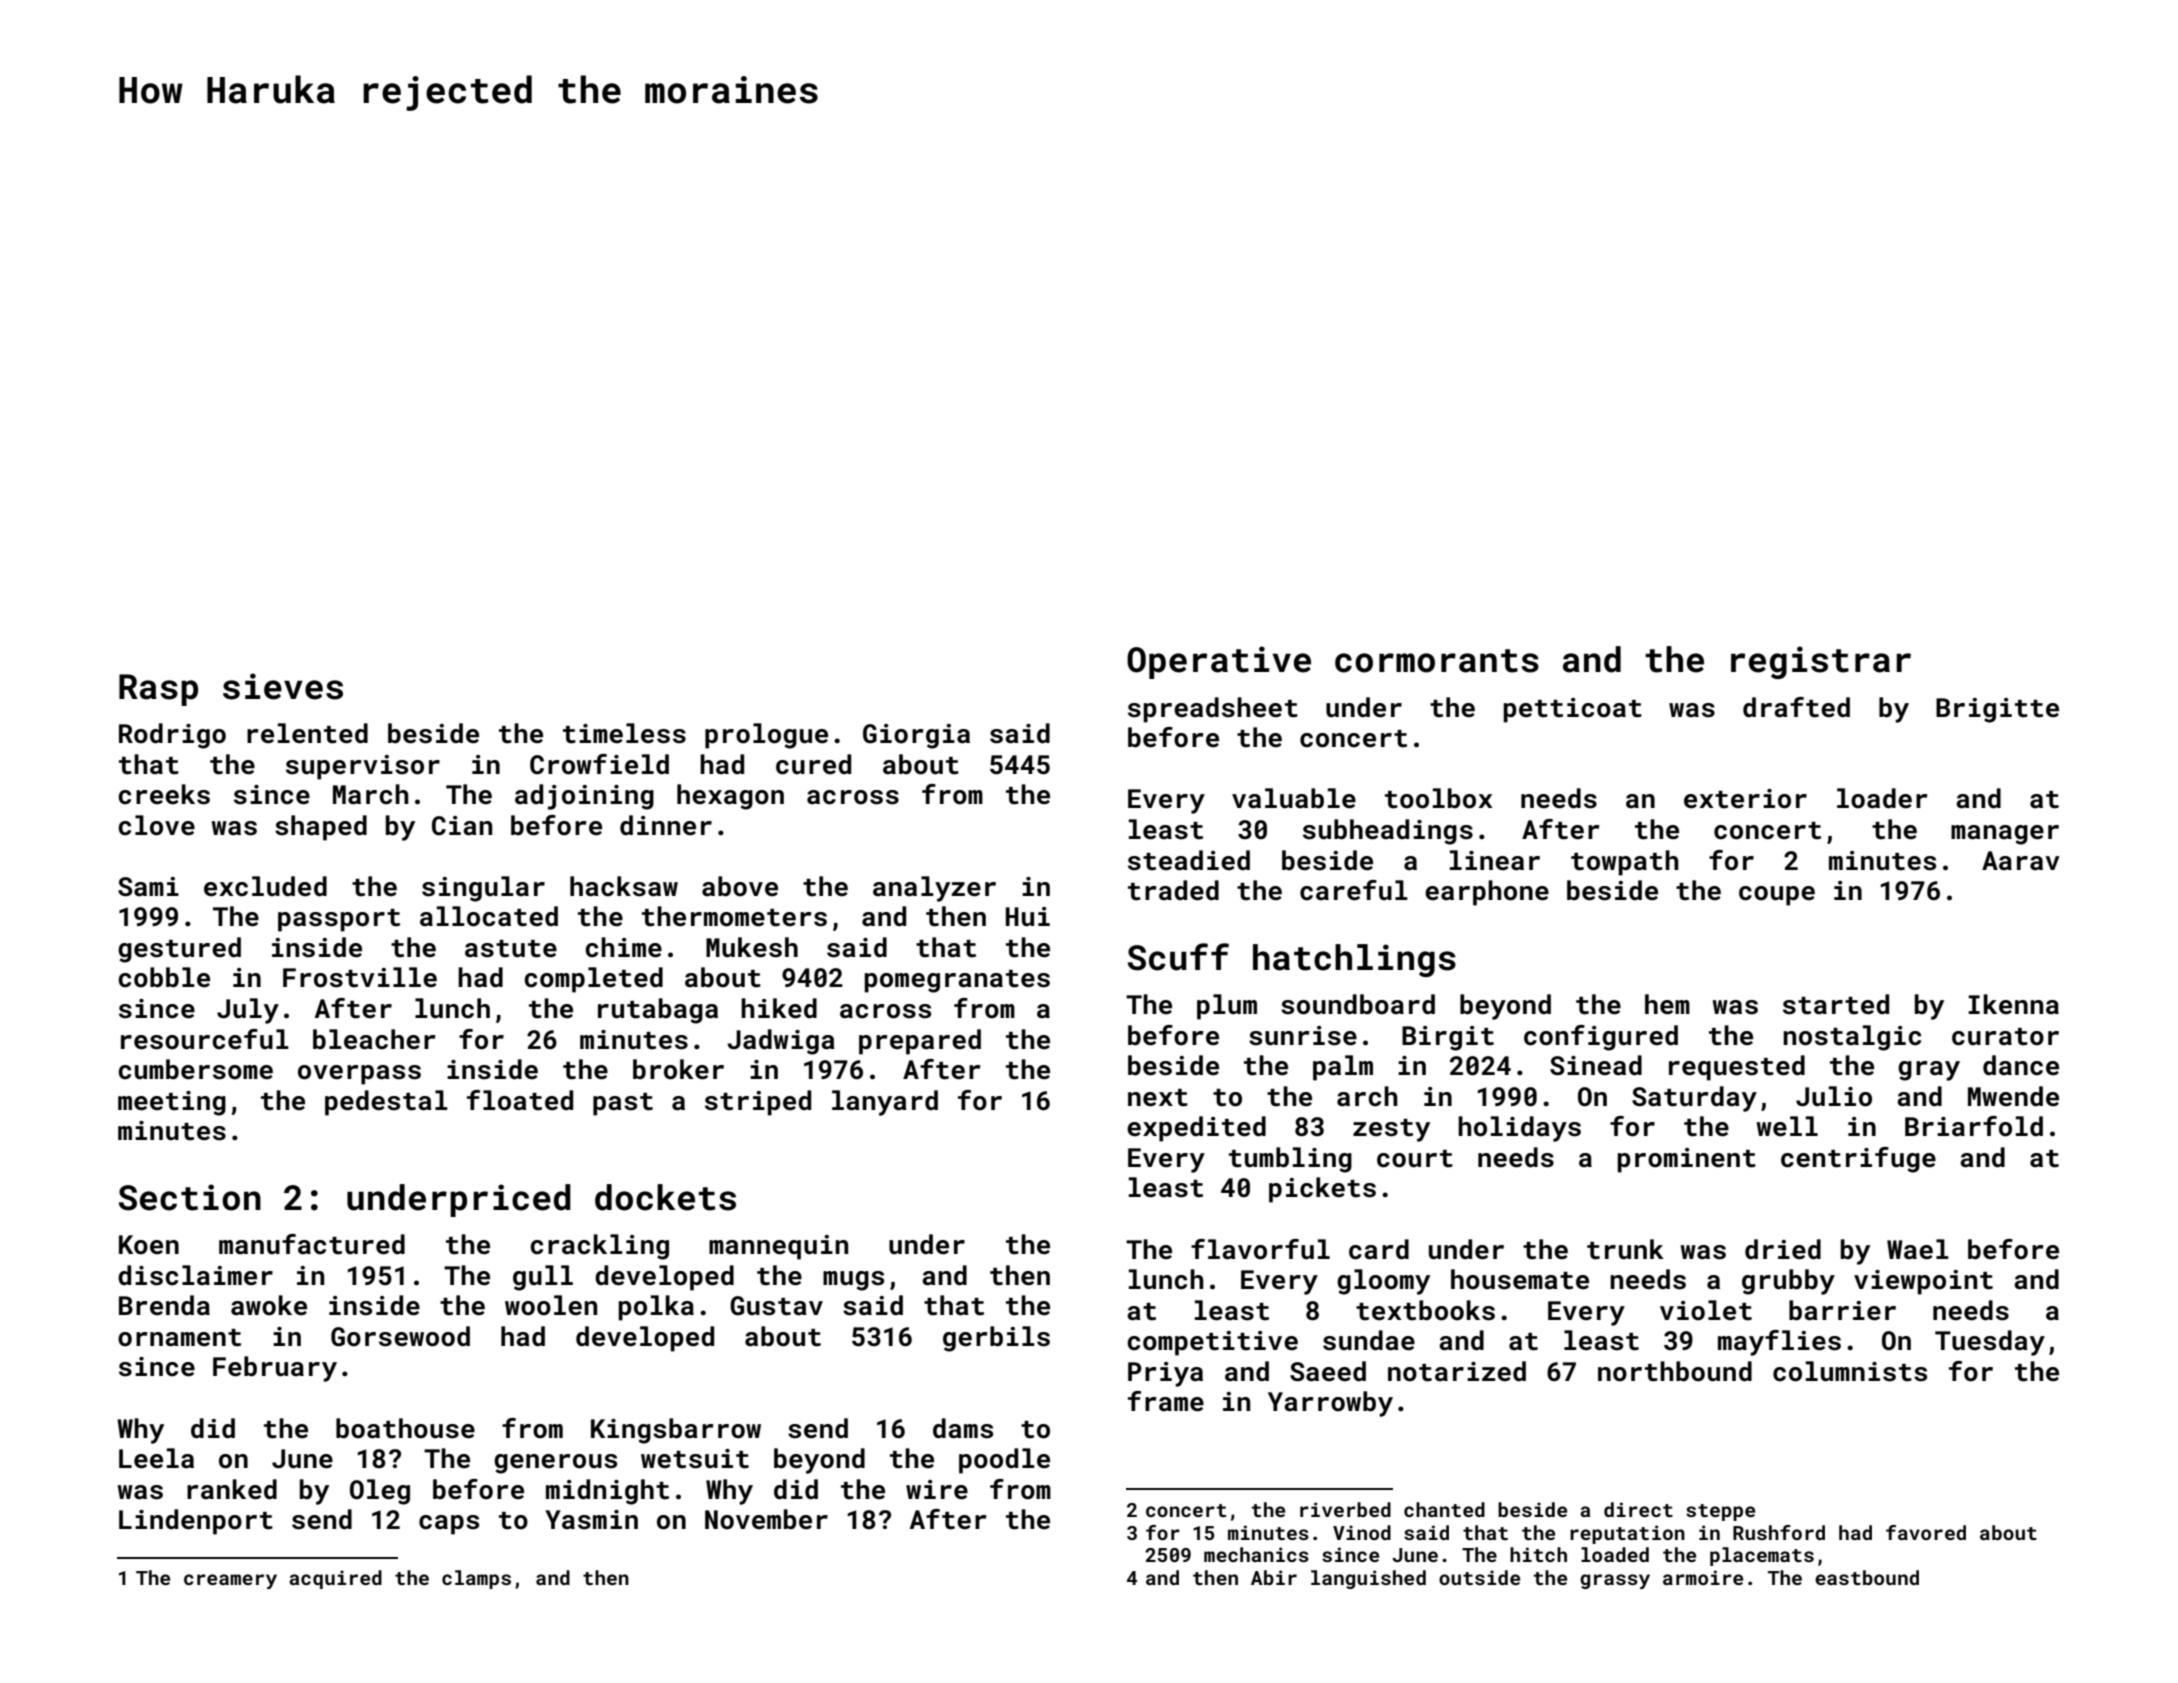 This screenshot has width=2178, height=1683. Describe the element at coordinates (1821, 662) in the screenshot. I see `registrar` at that location.
